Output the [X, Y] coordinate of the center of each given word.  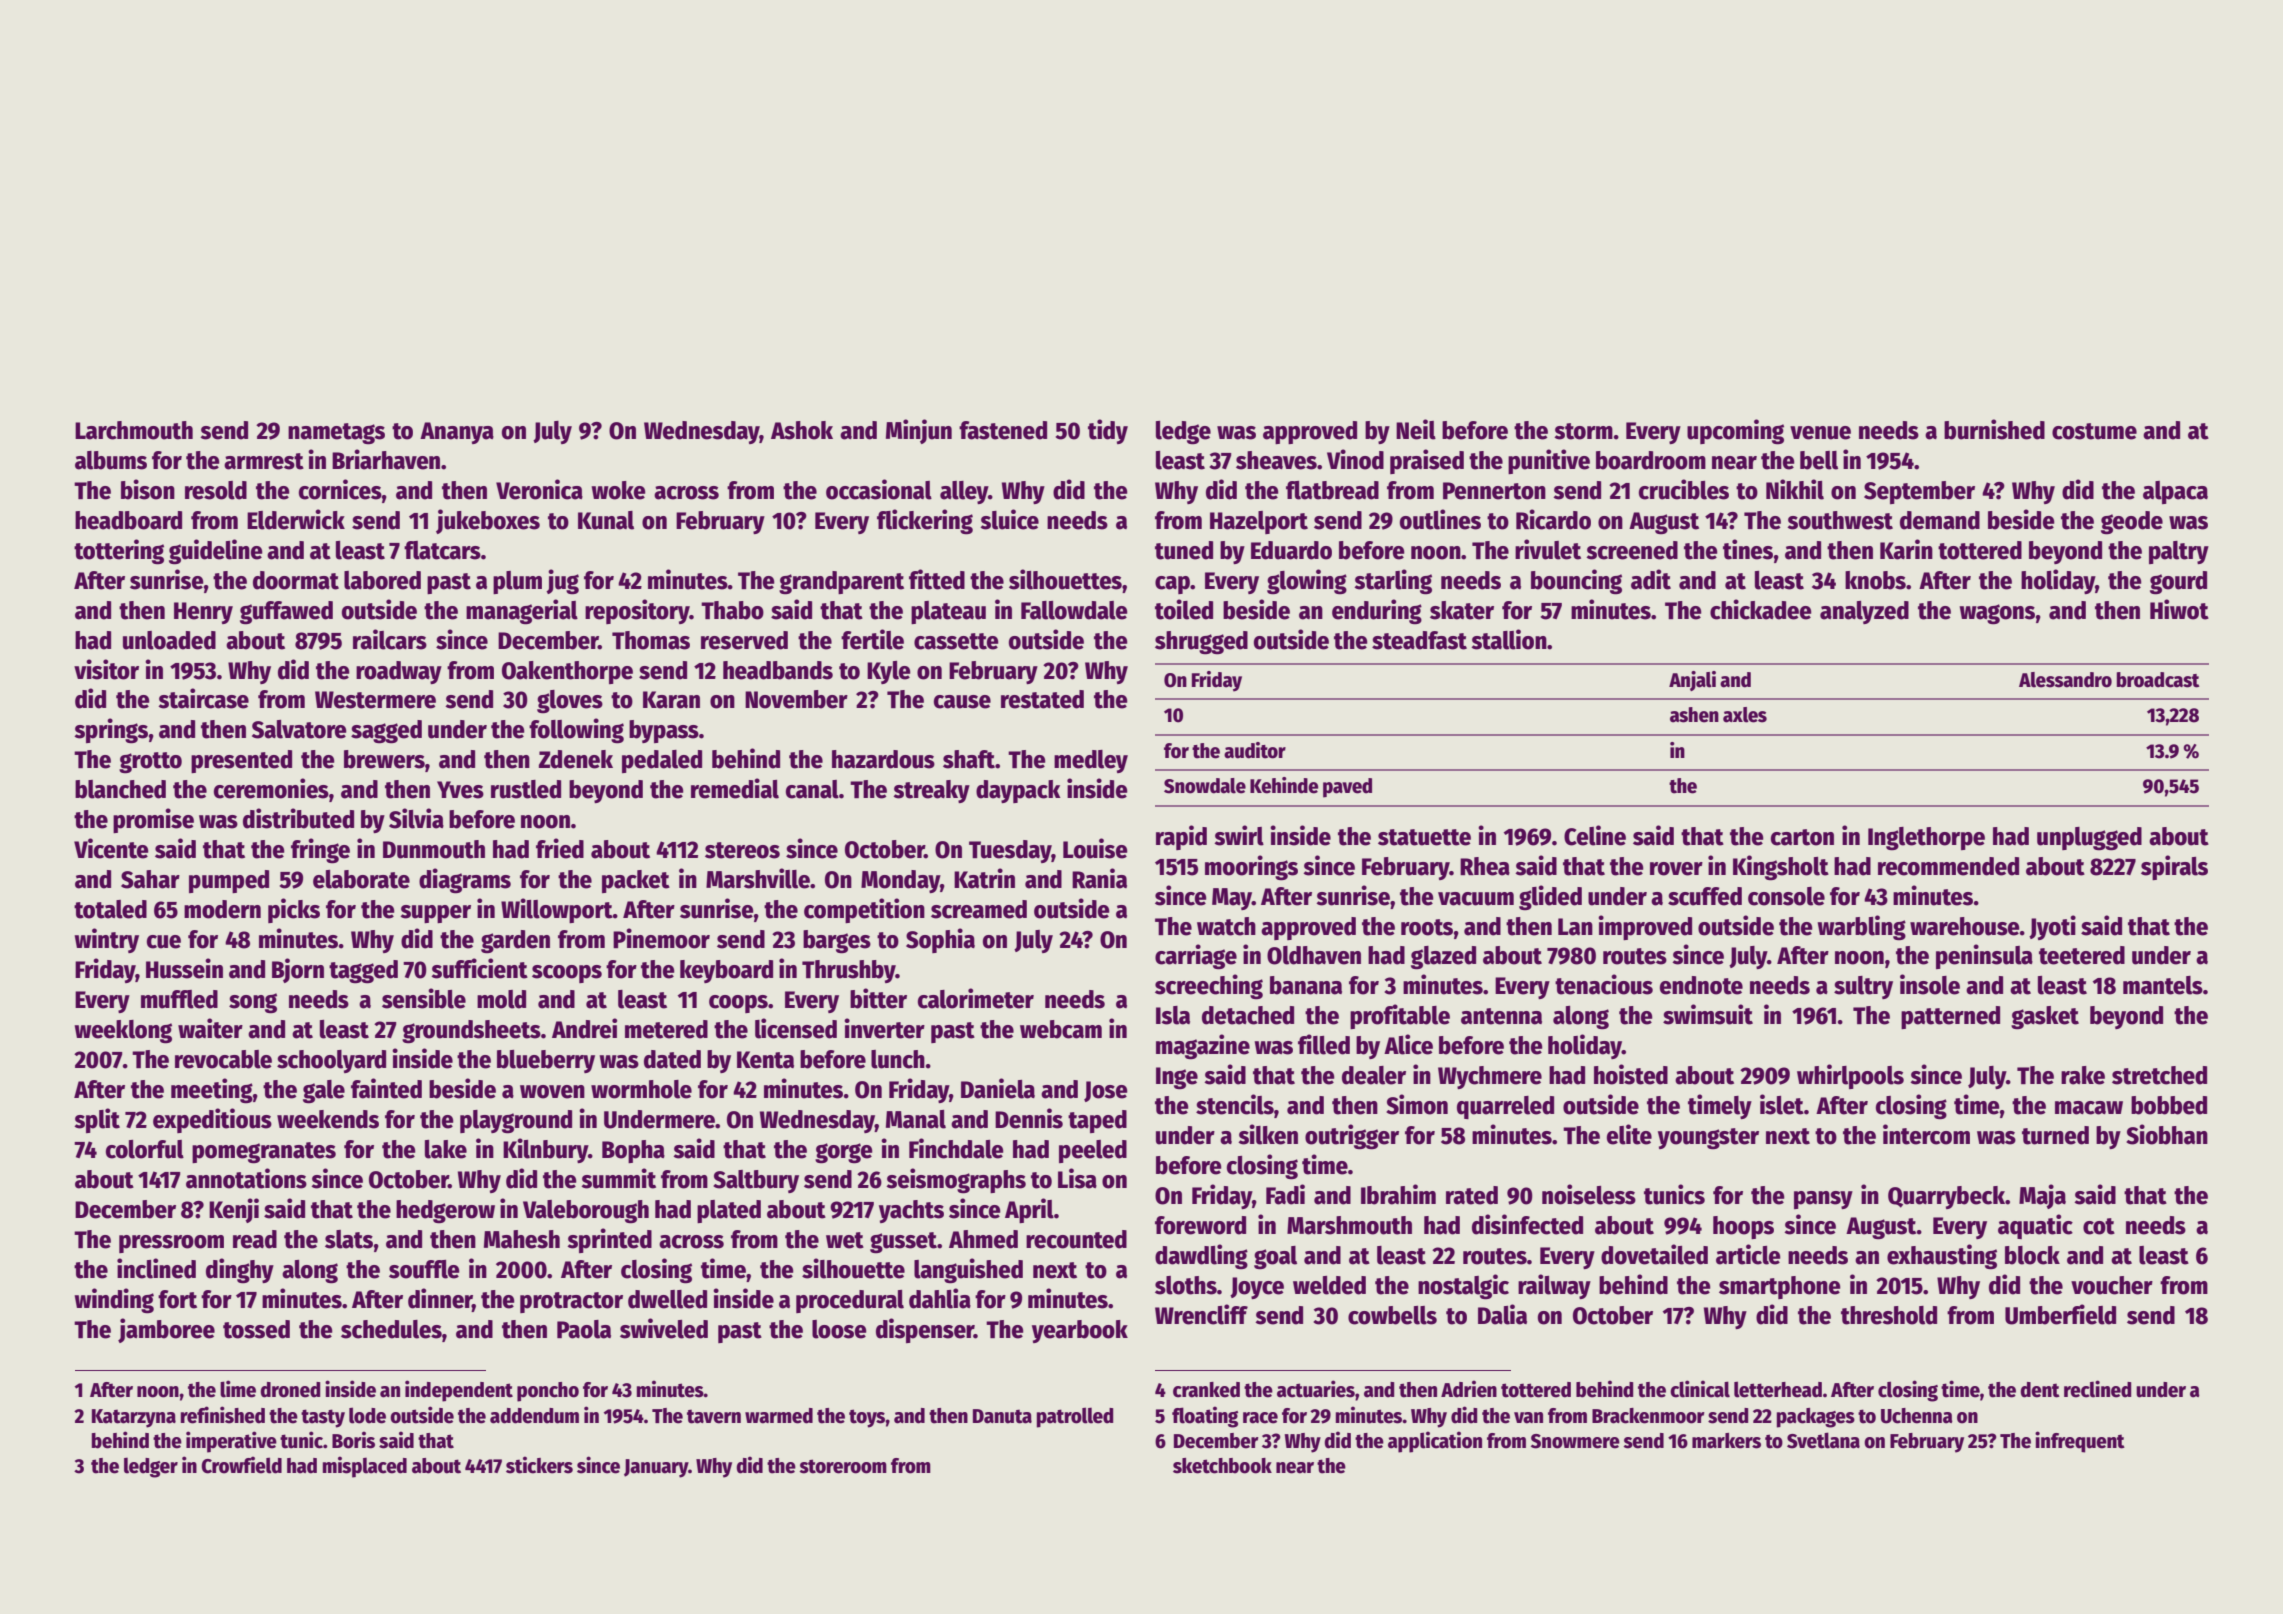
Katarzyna [134, 1418]
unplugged [2089, 839]
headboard [128, 520]
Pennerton [1494, 491]
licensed [796, 1028]
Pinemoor [661, 938]
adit [1651, 579]
